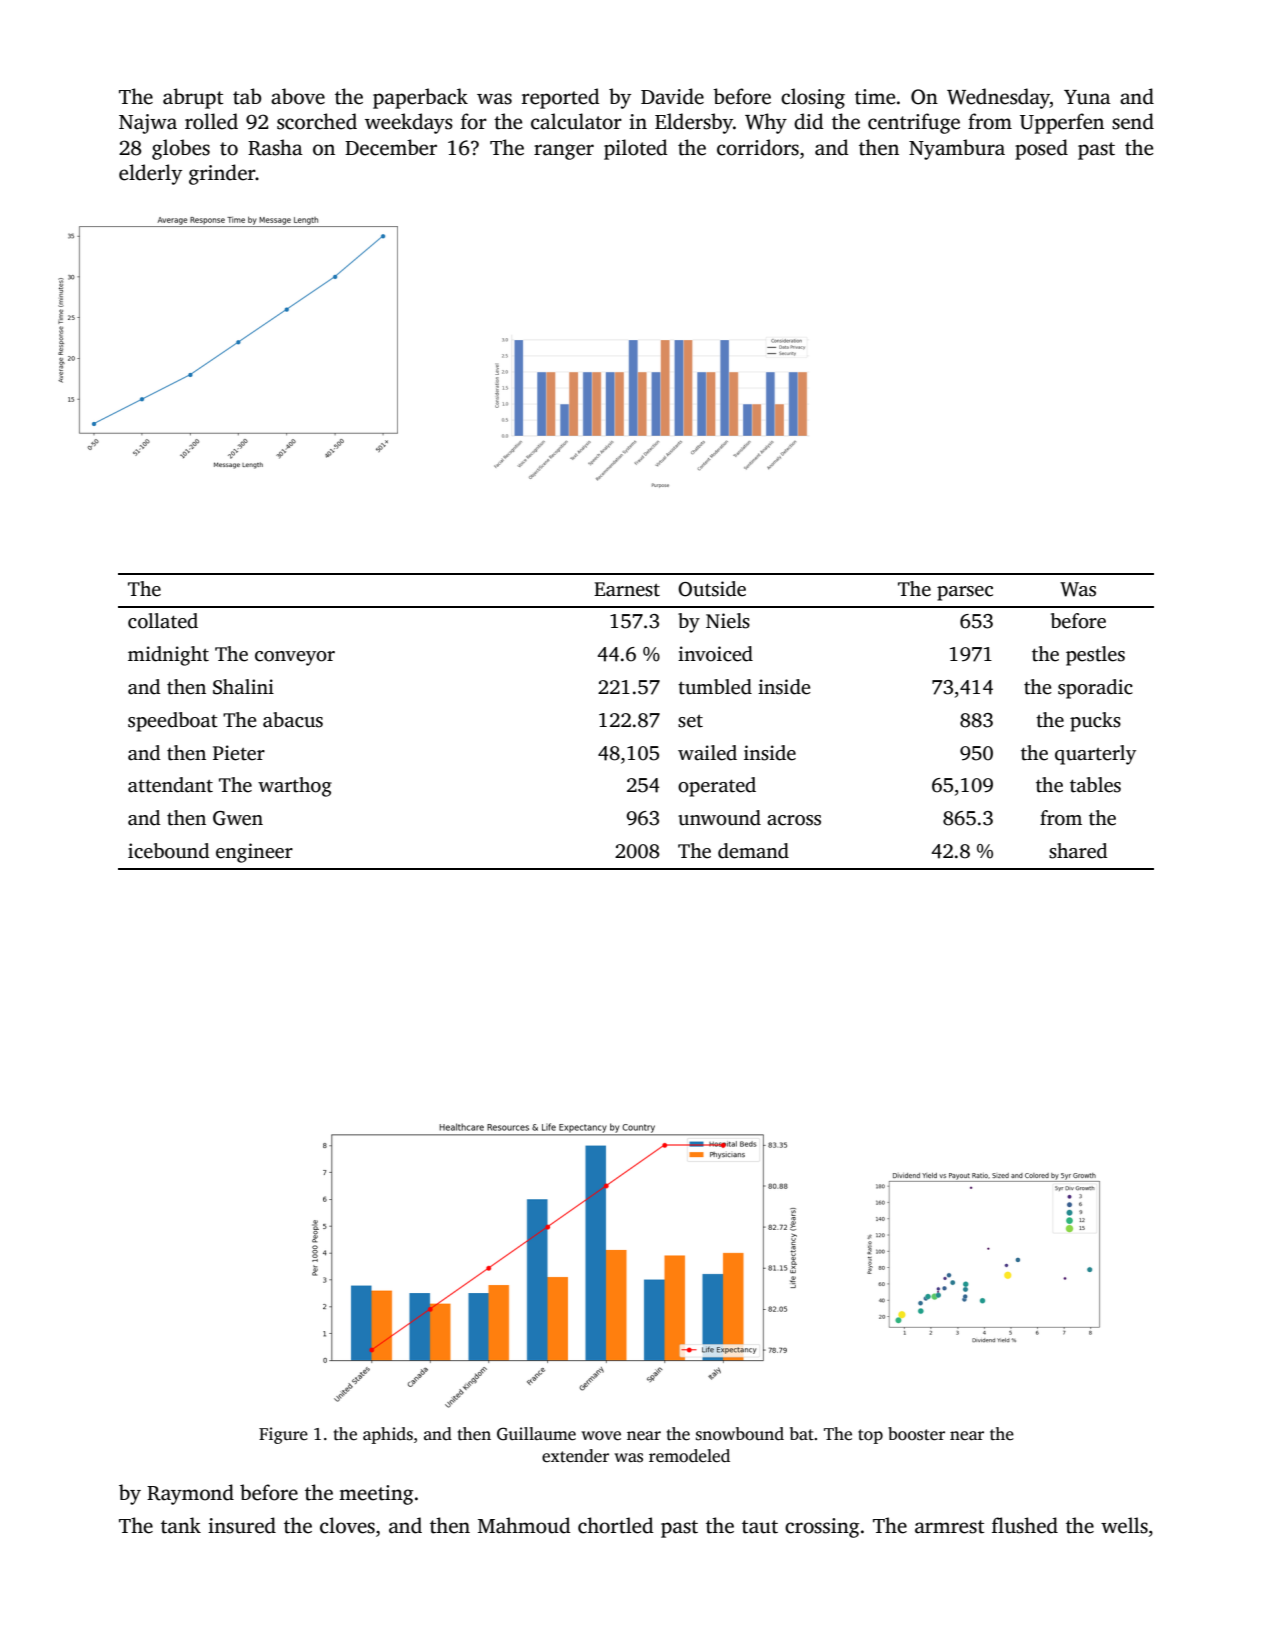 This document has height=1647, width=1273. What do you see at coordinates (672, 96) in the document?
I see `Davide` at bounding box center [672, 96].
